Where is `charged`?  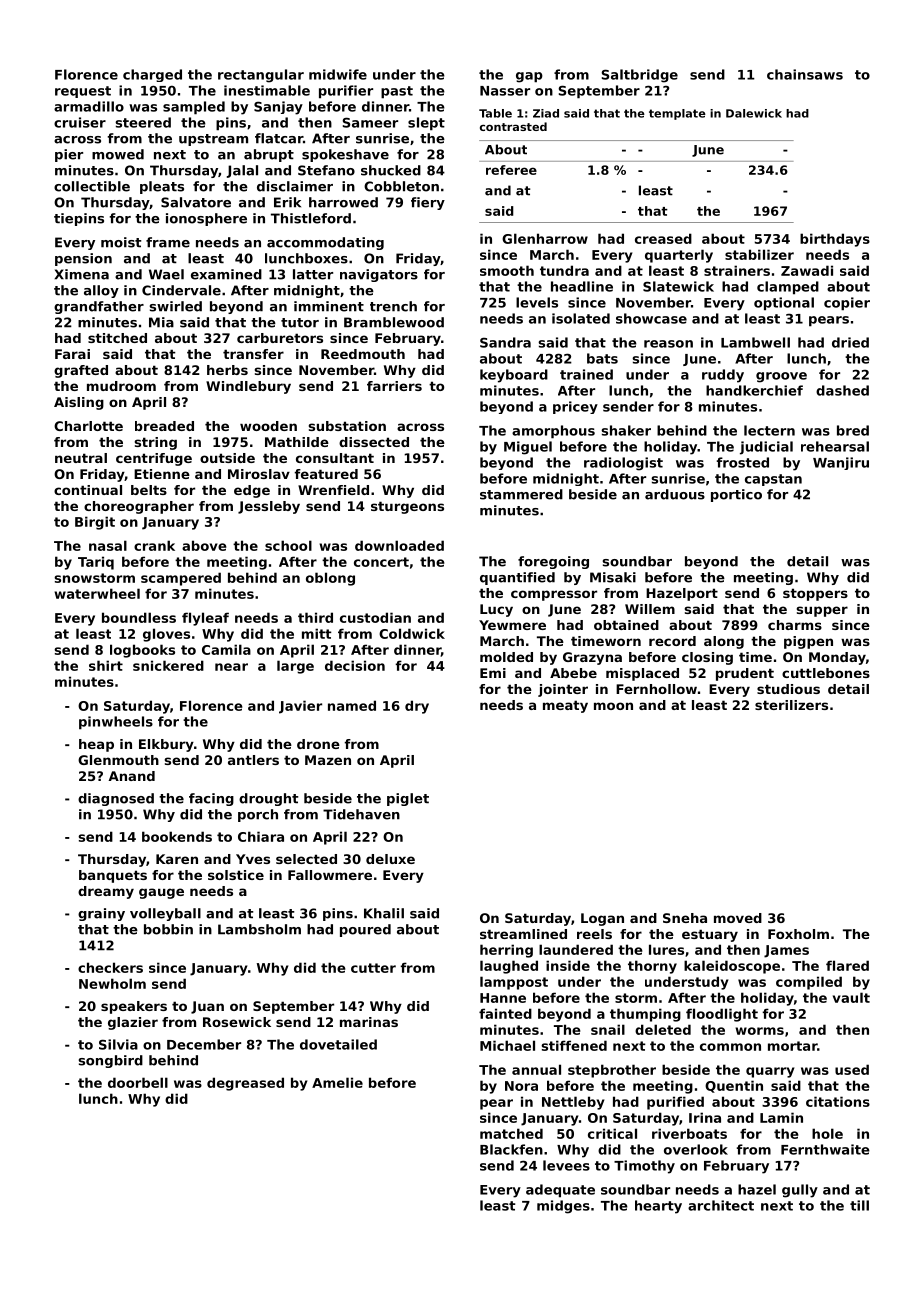
charged is located at coordinates (152, 75).
